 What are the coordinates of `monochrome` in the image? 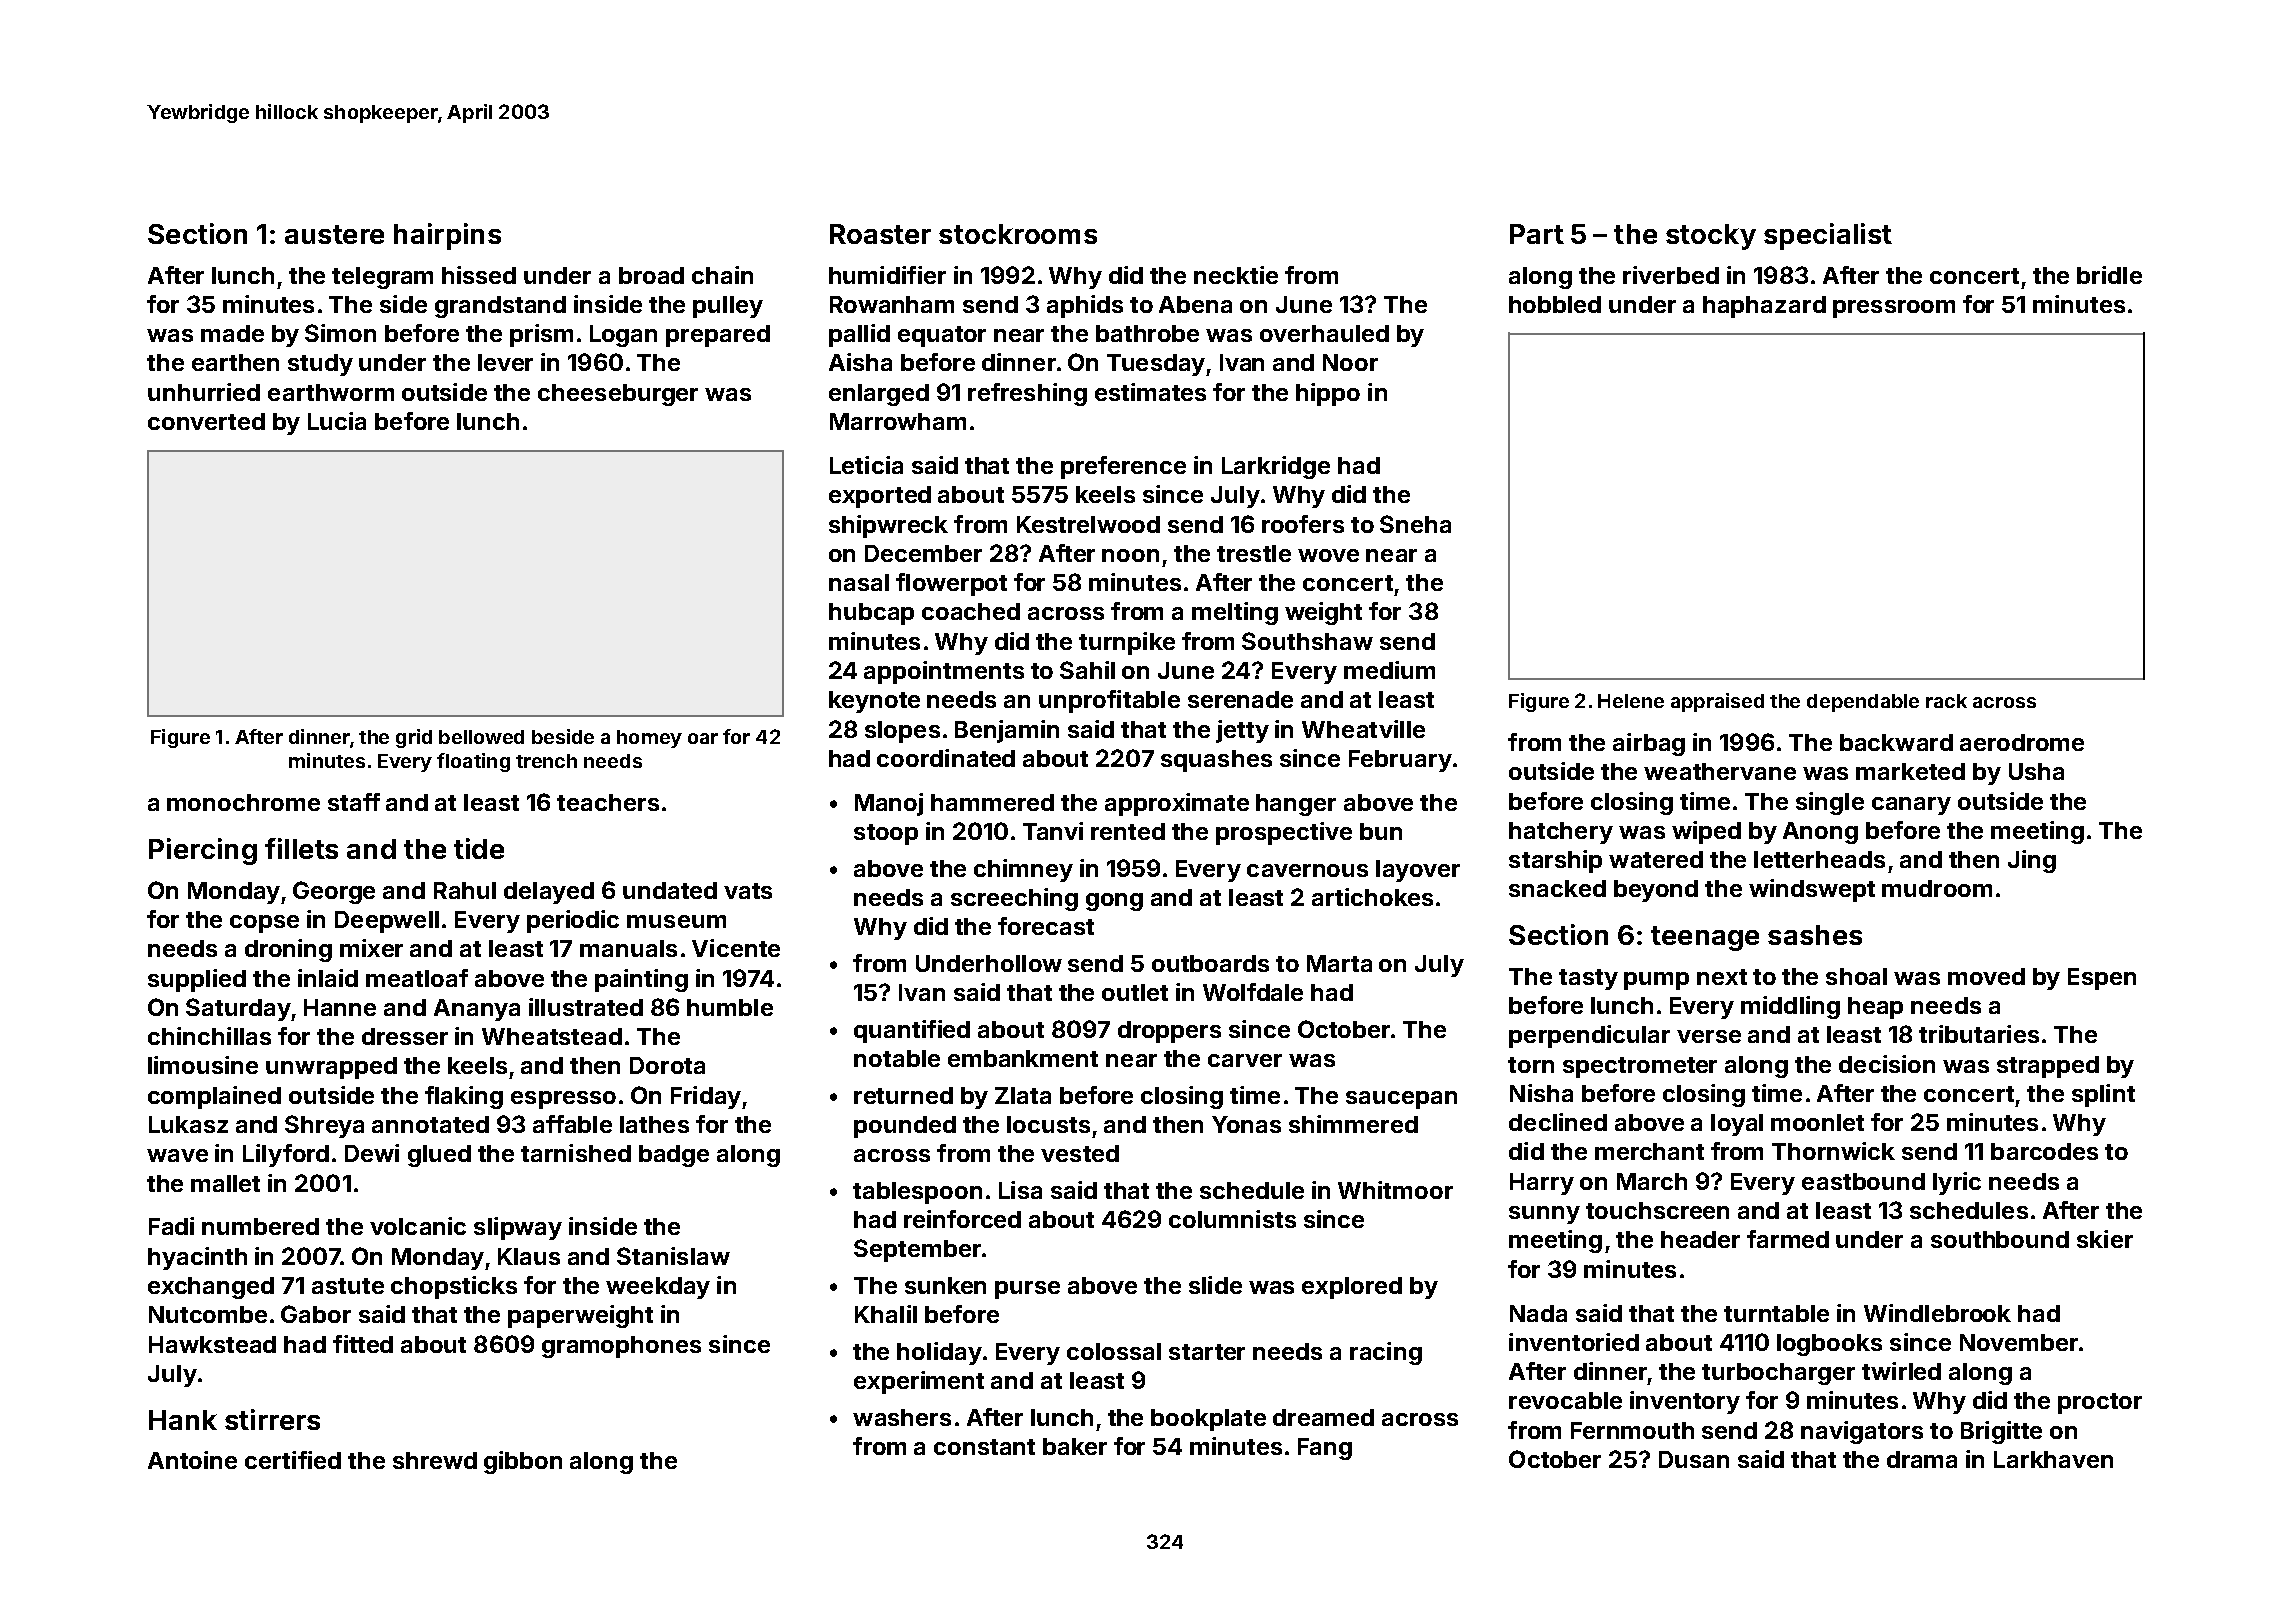 It's located at (243, 802).
